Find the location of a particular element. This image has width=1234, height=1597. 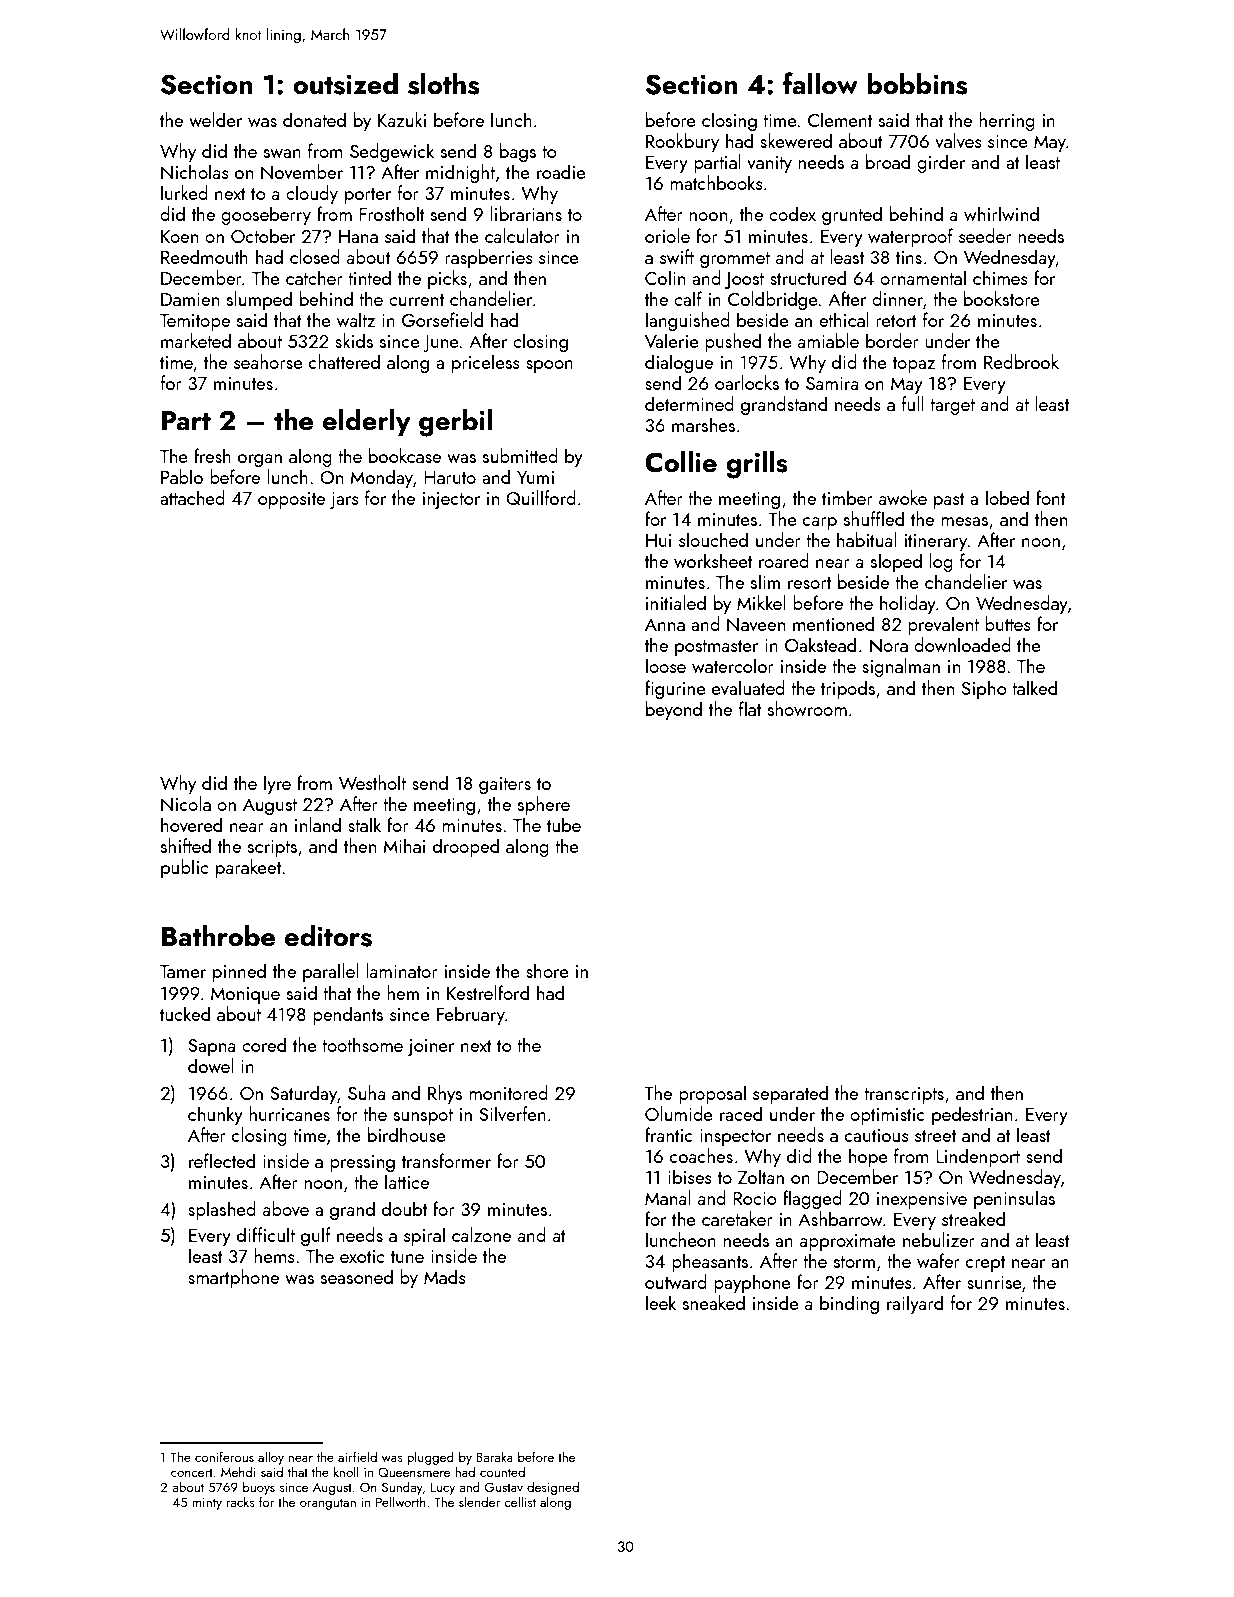

parakeet is located at coordinates (248, 868).
